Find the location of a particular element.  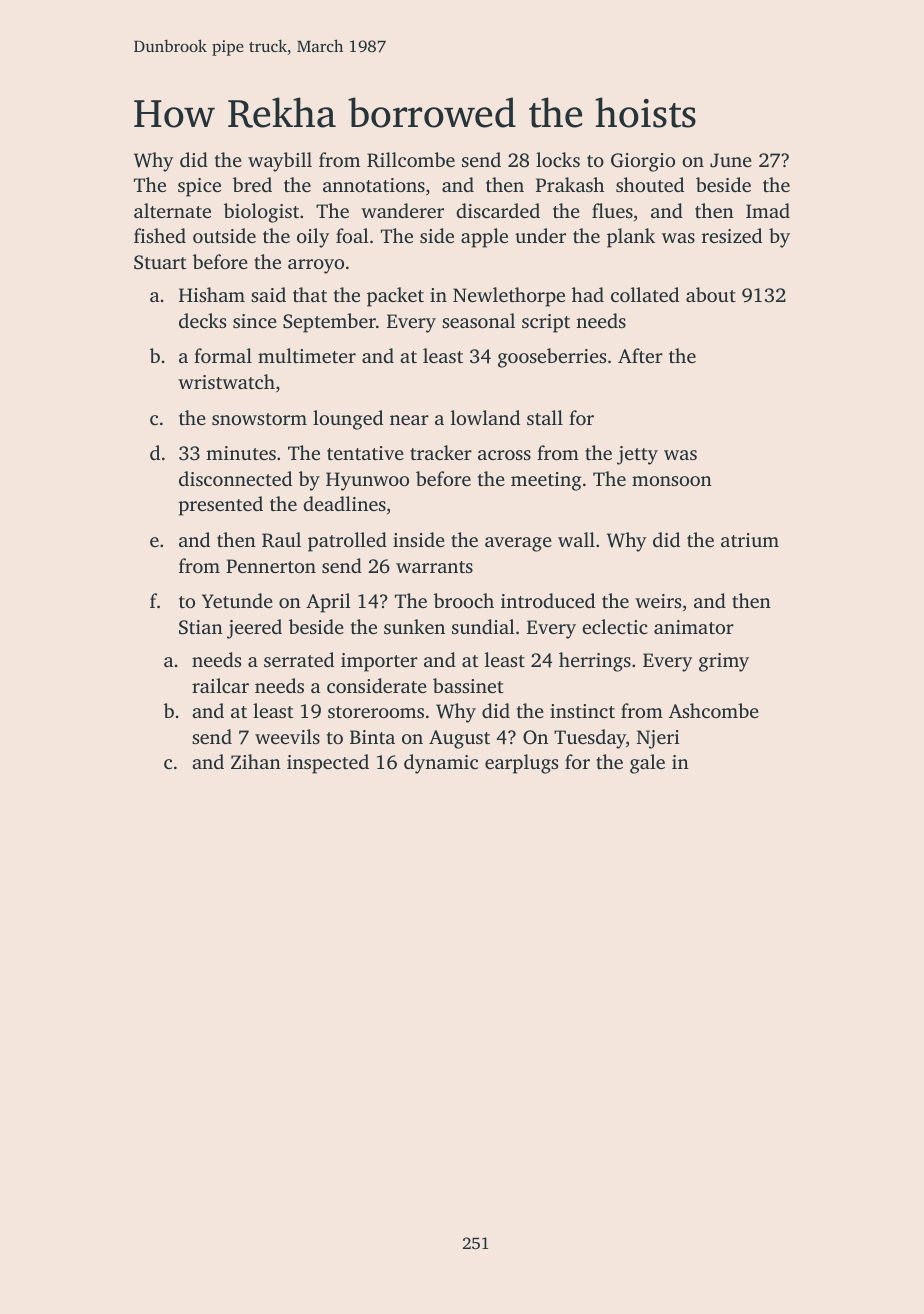

April is located at coordinates (328, 603).
